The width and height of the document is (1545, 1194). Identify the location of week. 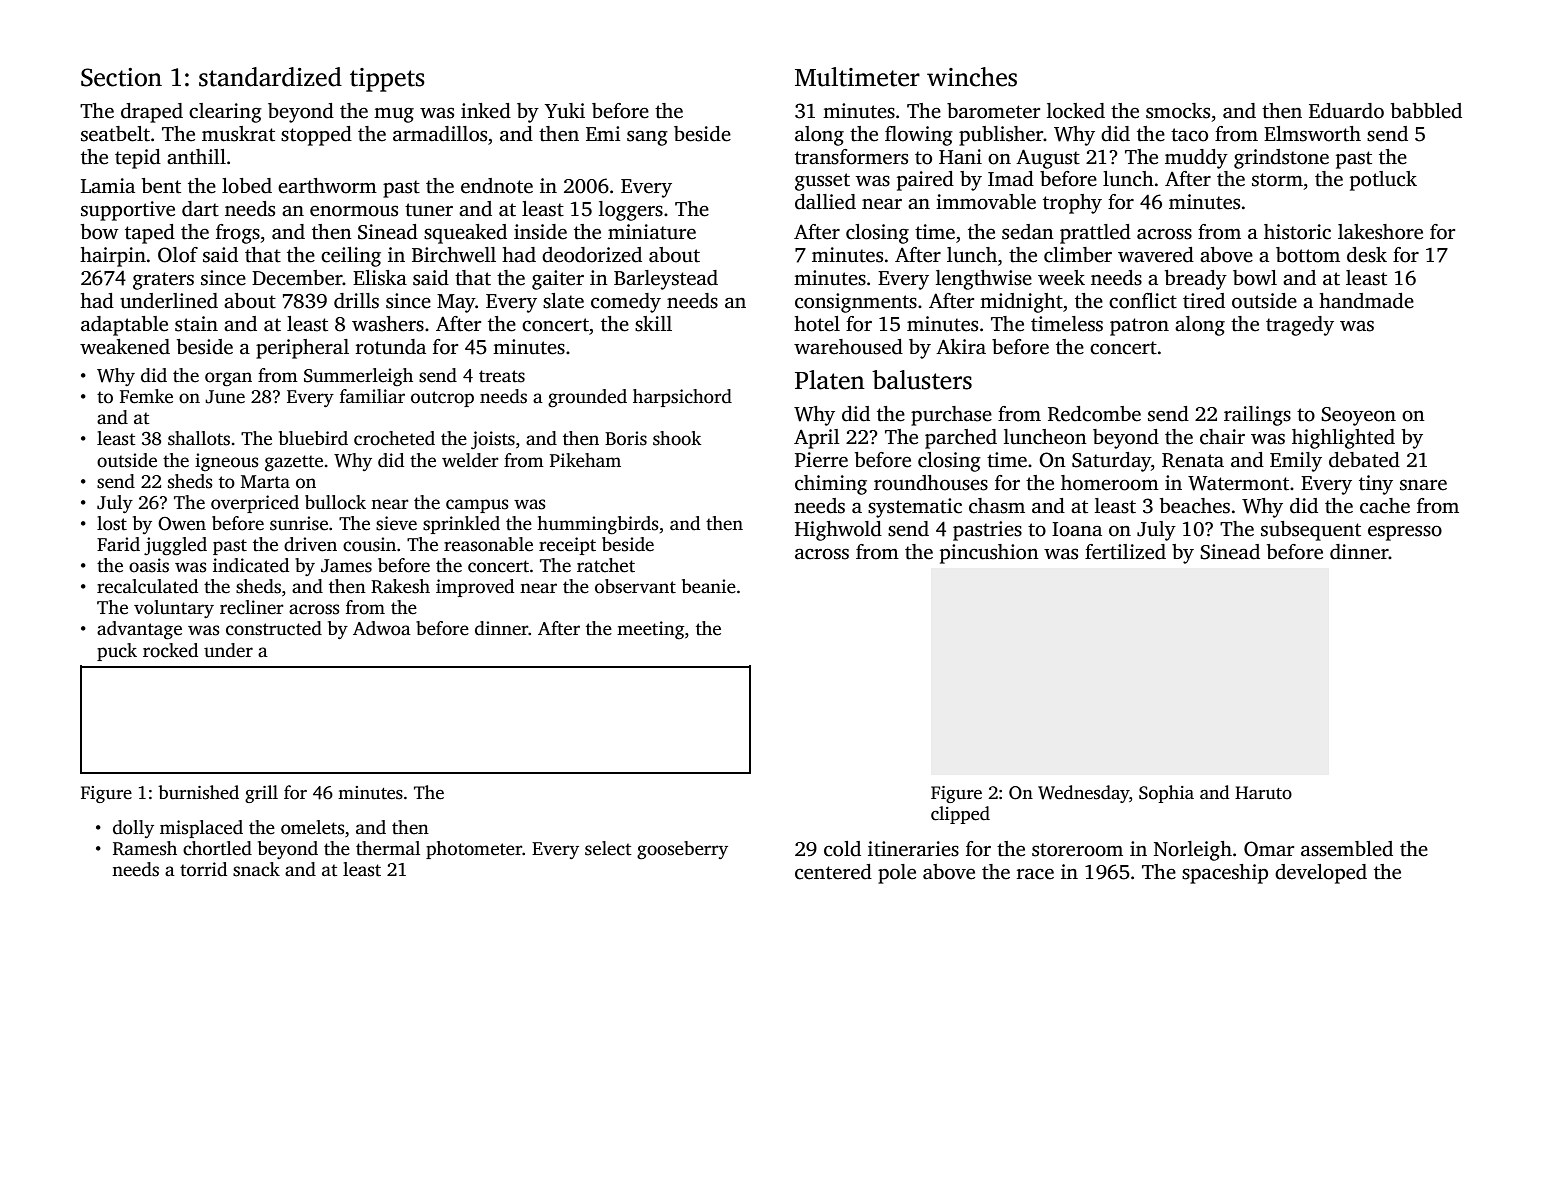
(1061, 278).
